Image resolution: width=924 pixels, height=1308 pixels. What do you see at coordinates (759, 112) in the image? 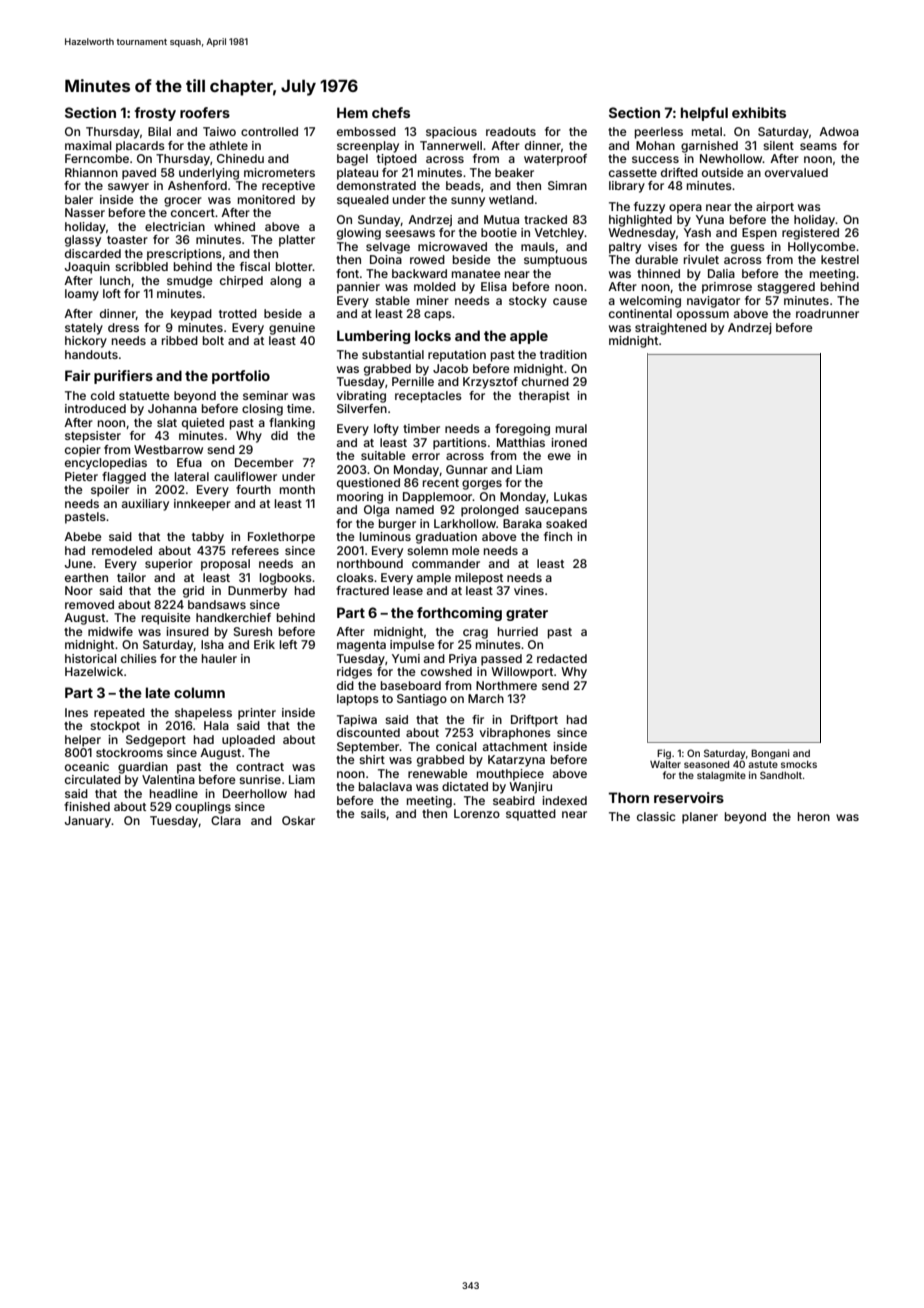
I see `exhibits` at bounding box center [759, 112].
